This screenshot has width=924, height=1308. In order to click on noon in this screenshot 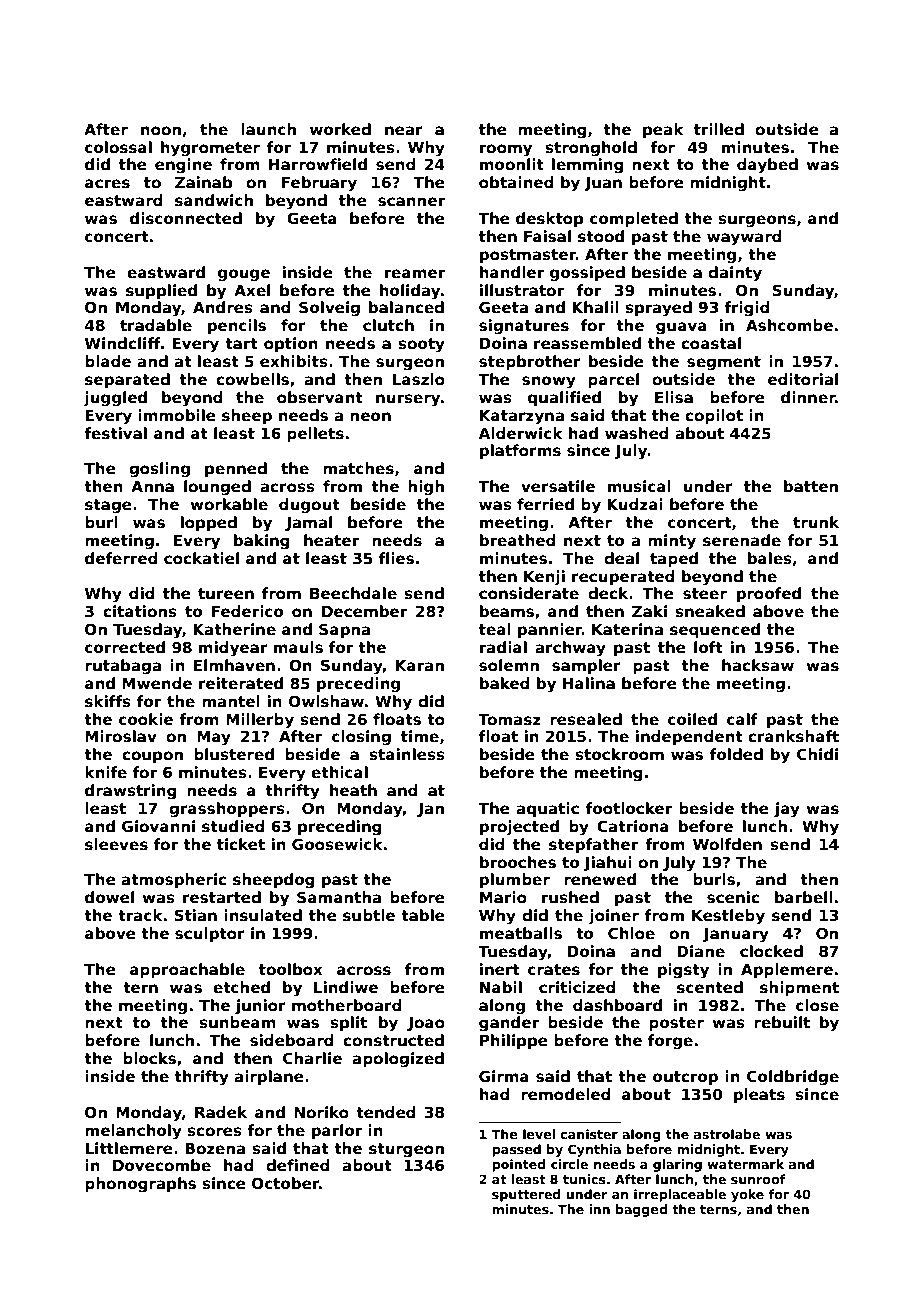, I will do `click(161, 130)`.
